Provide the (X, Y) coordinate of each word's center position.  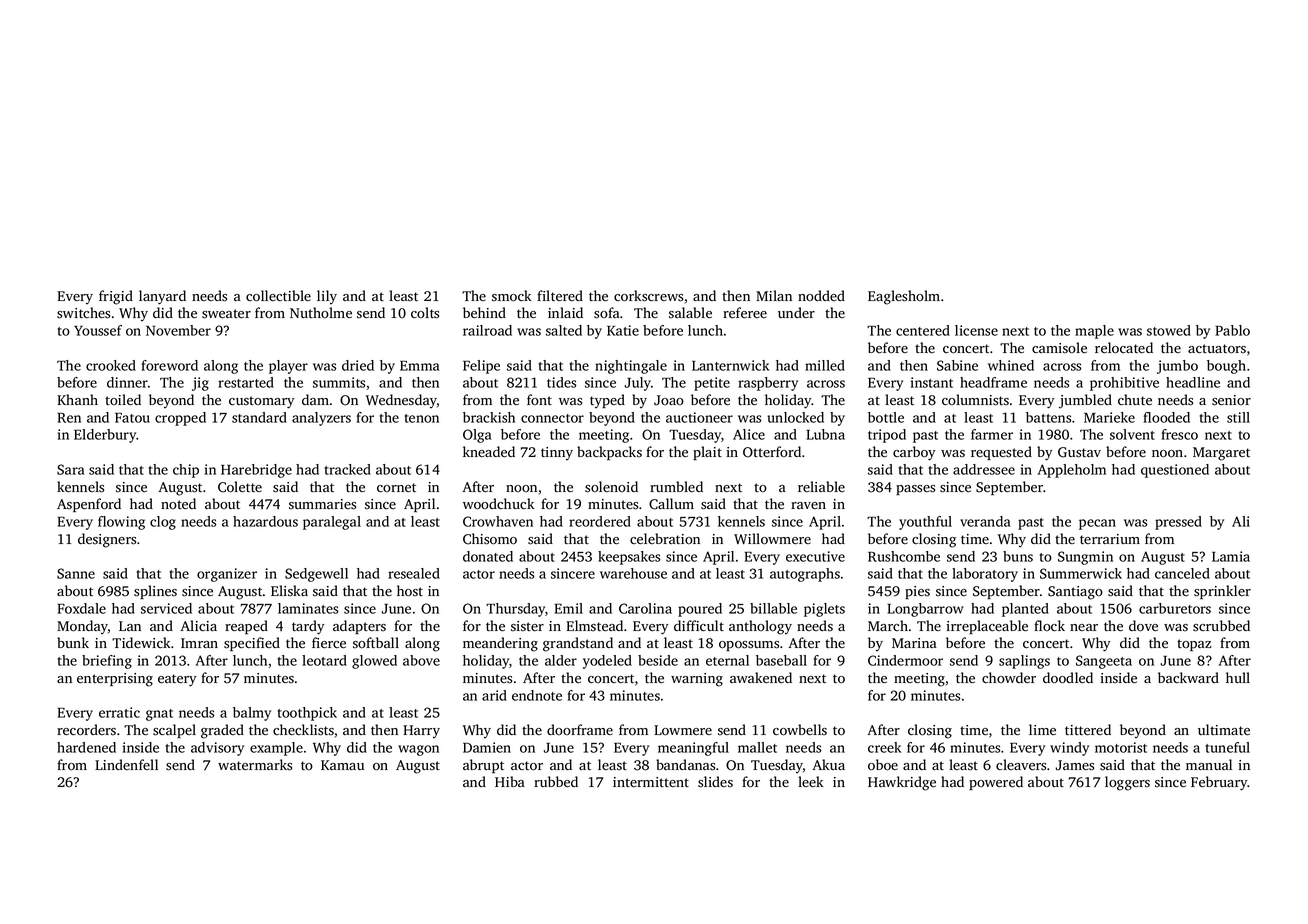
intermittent (651, 782)
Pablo (1232, 330)
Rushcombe (904, 556)
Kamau (342, 765)
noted (178, 503)
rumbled (676, 486)
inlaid (565, 312)
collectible (278, 296)
